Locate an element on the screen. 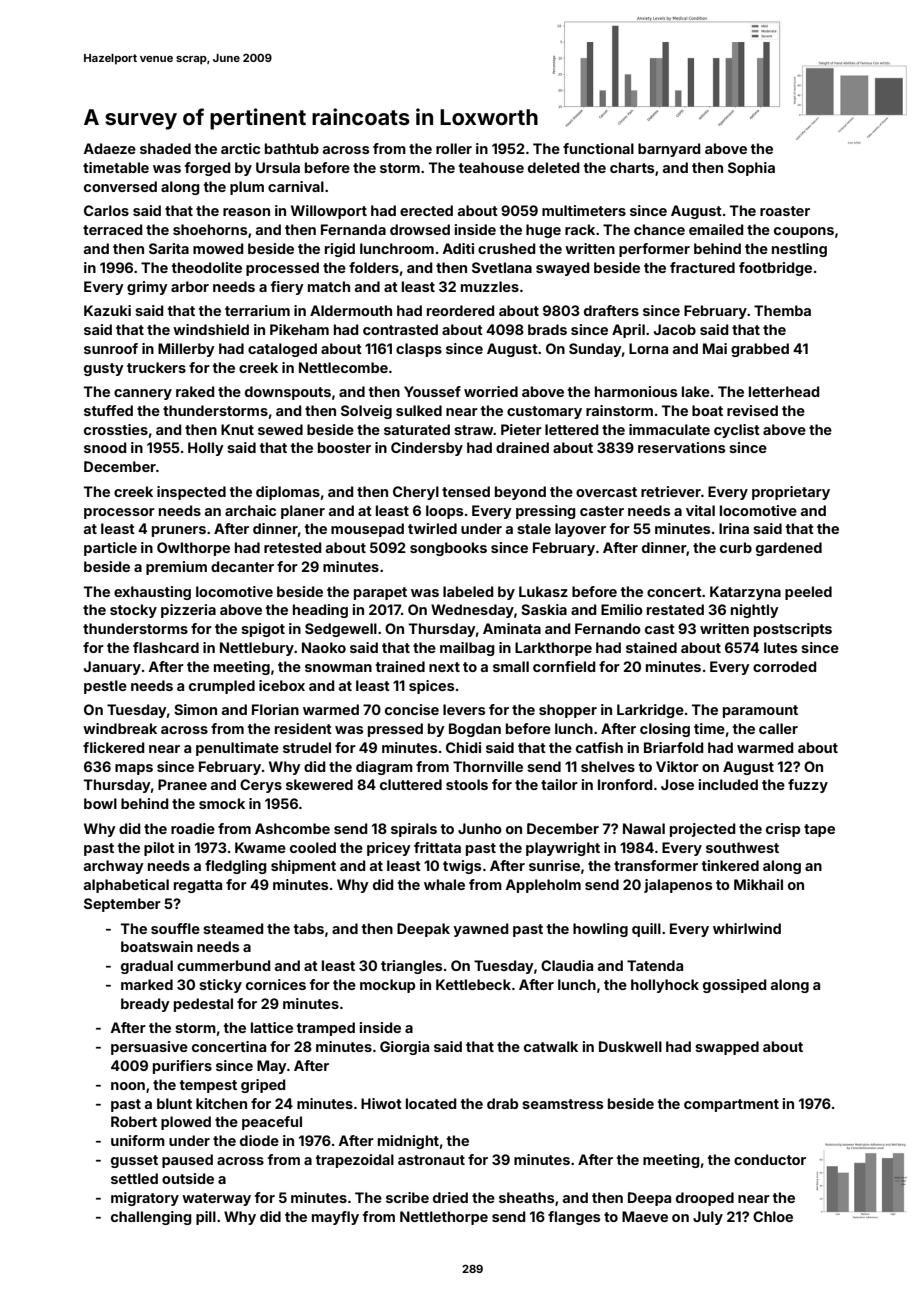  Nettlethorpe is located at coordinates (444, 1218).
